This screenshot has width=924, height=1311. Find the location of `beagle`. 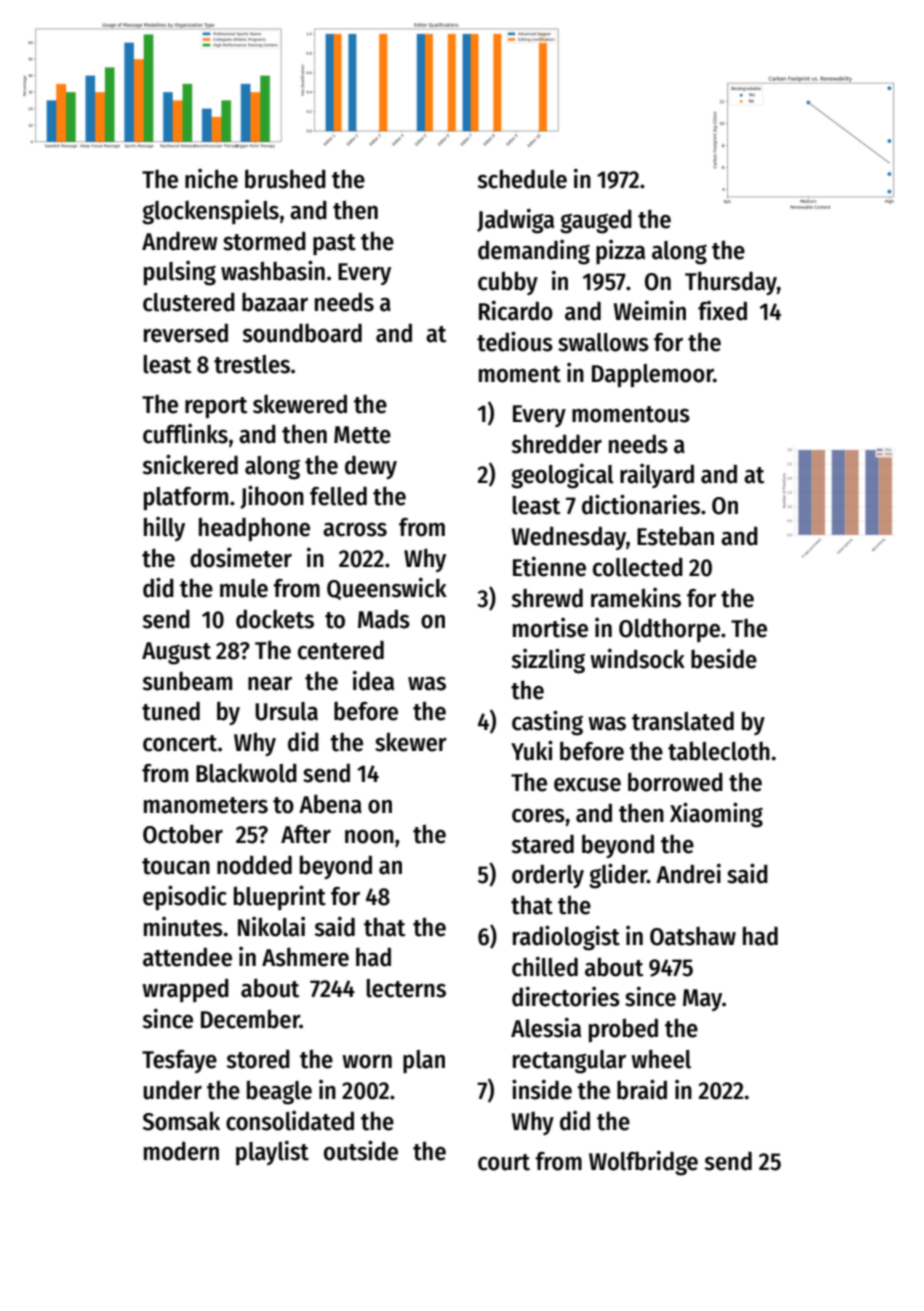

beagle is located at coordinates (279, 1092).
